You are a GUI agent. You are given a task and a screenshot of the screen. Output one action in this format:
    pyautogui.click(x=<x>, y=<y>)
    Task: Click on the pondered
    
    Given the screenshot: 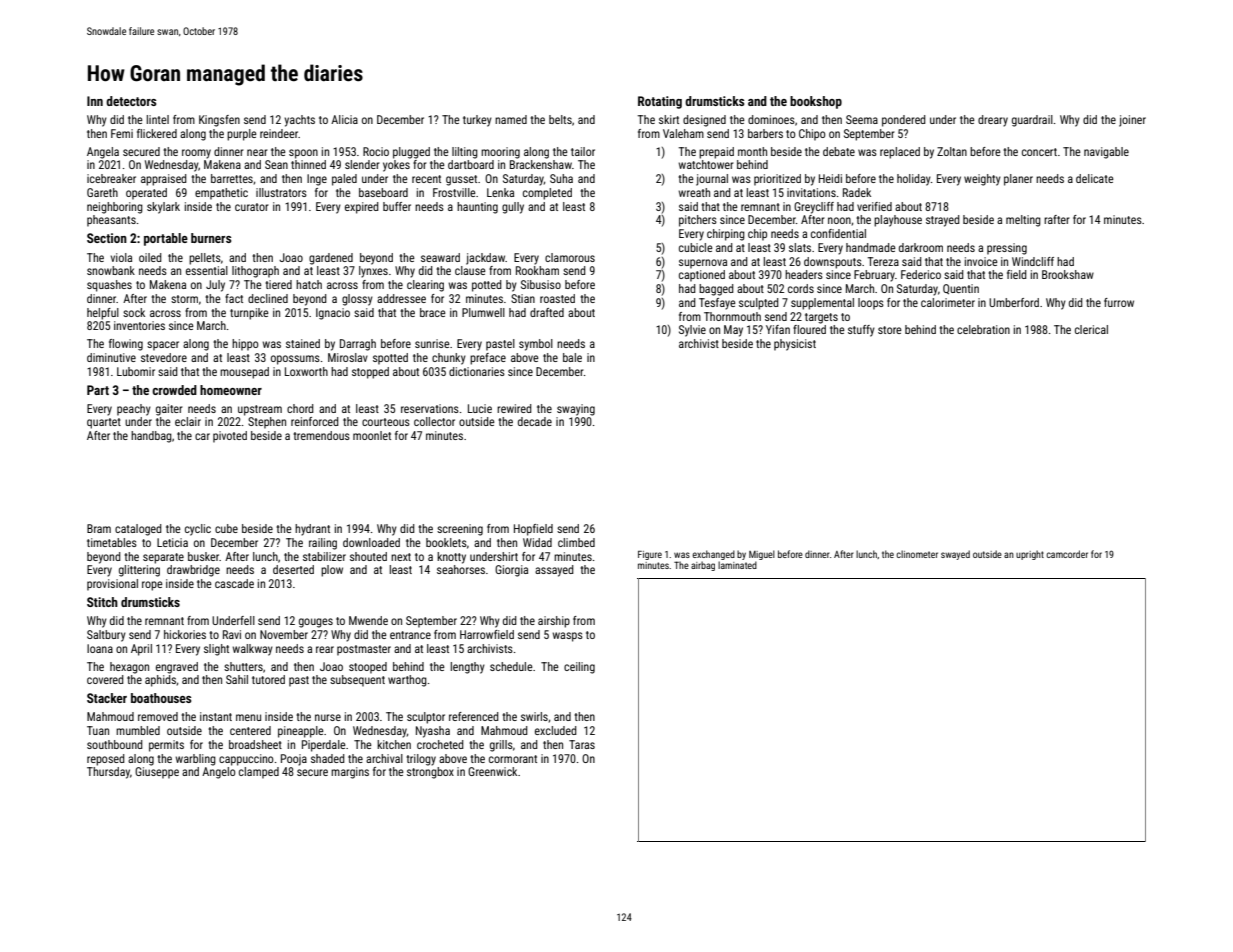 What is the action you would take?
    pyautogui.click(x=904, y=121)
